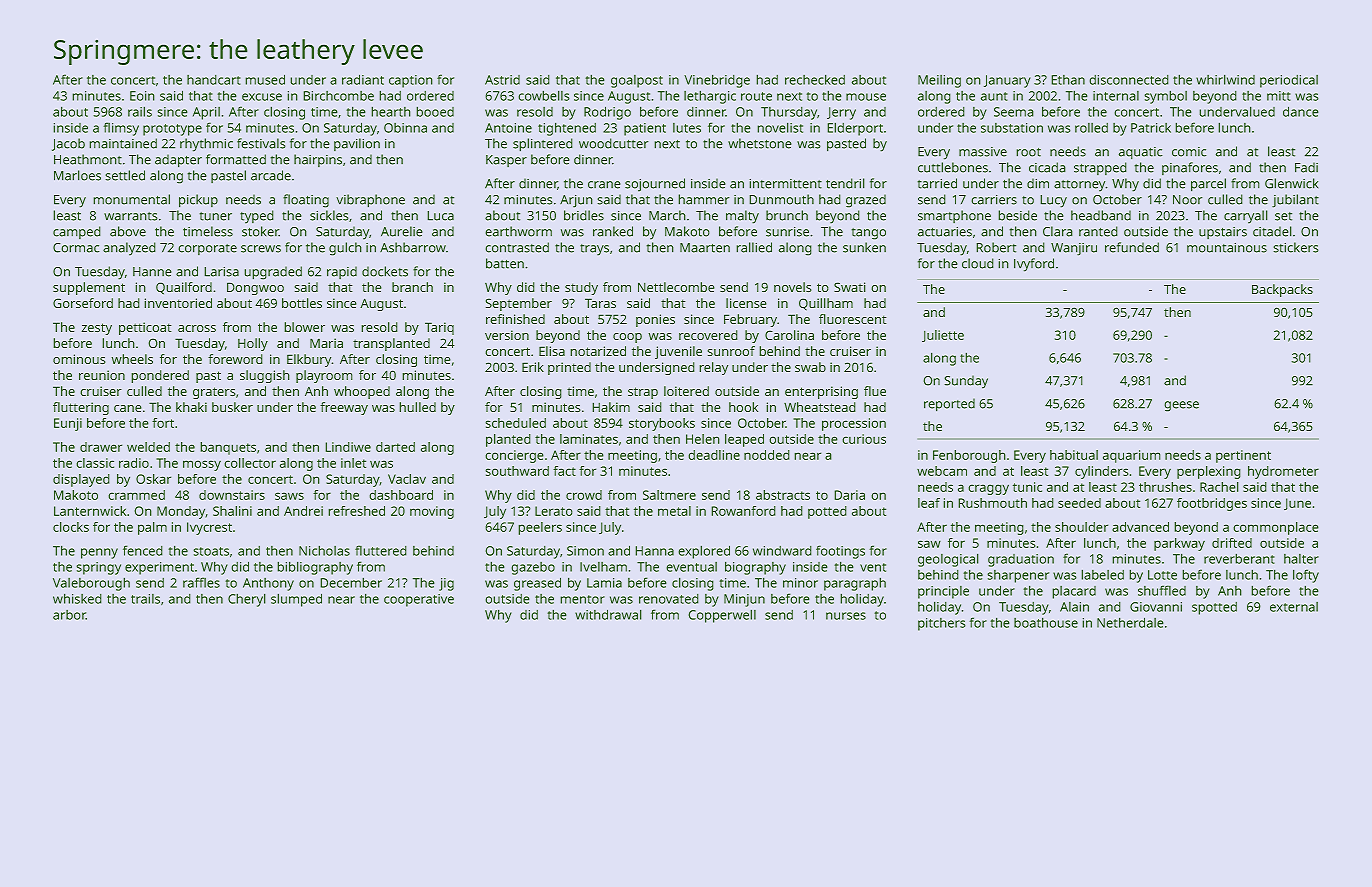 The width and height of the screenshot is (1372, 887). What do you see at coordinates (439, 328) in the screenshot?
I see `Tariq` at bounding box center [439, 328].
